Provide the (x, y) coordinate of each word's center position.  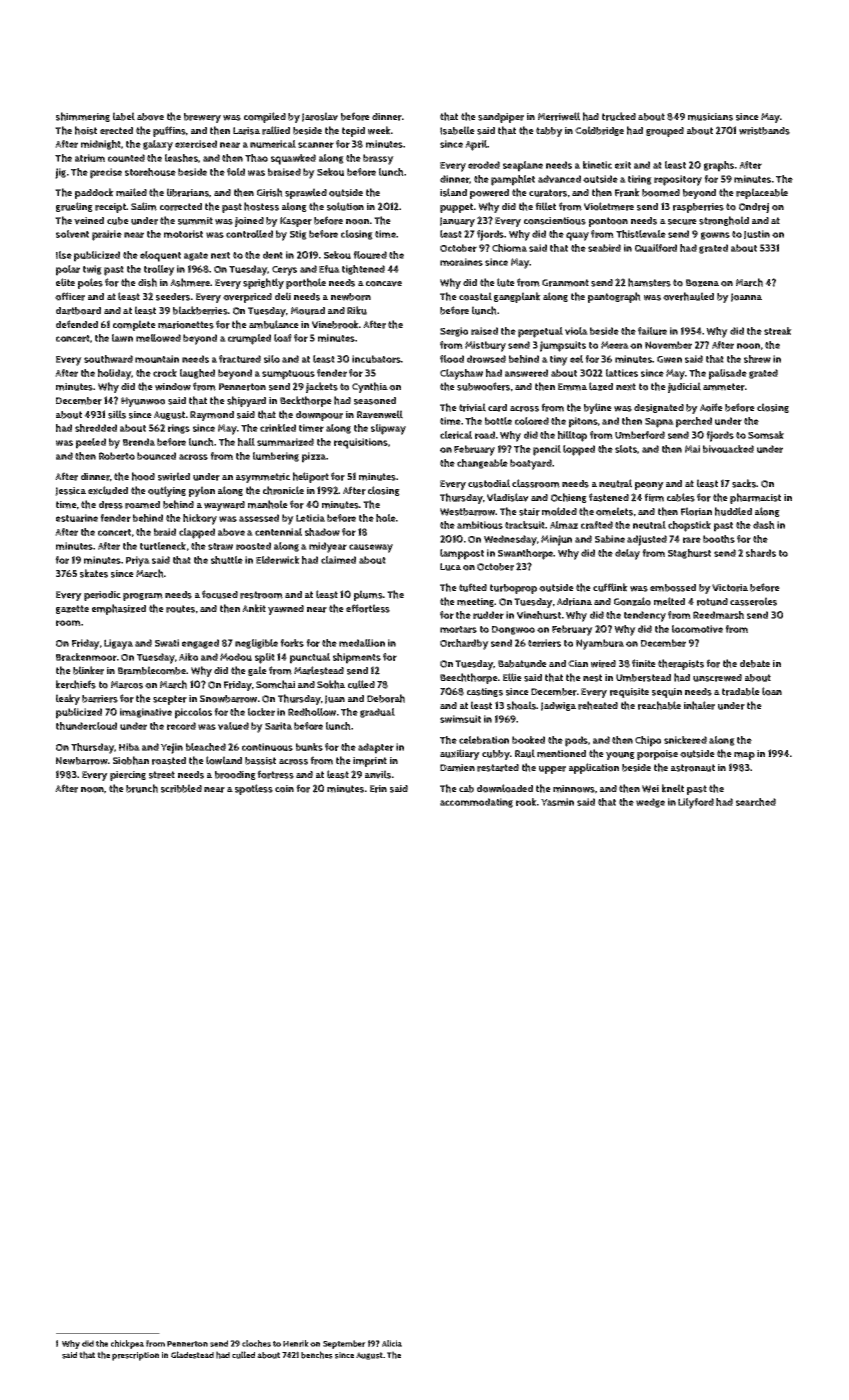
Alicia (392, 1343)
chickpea (127, 1344)
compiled (265, 117)
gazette (72, 609)
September (344, 1344)
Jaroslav (320, 117)
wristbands (764, 131)
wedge (650, 803)
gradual (377, 713)
